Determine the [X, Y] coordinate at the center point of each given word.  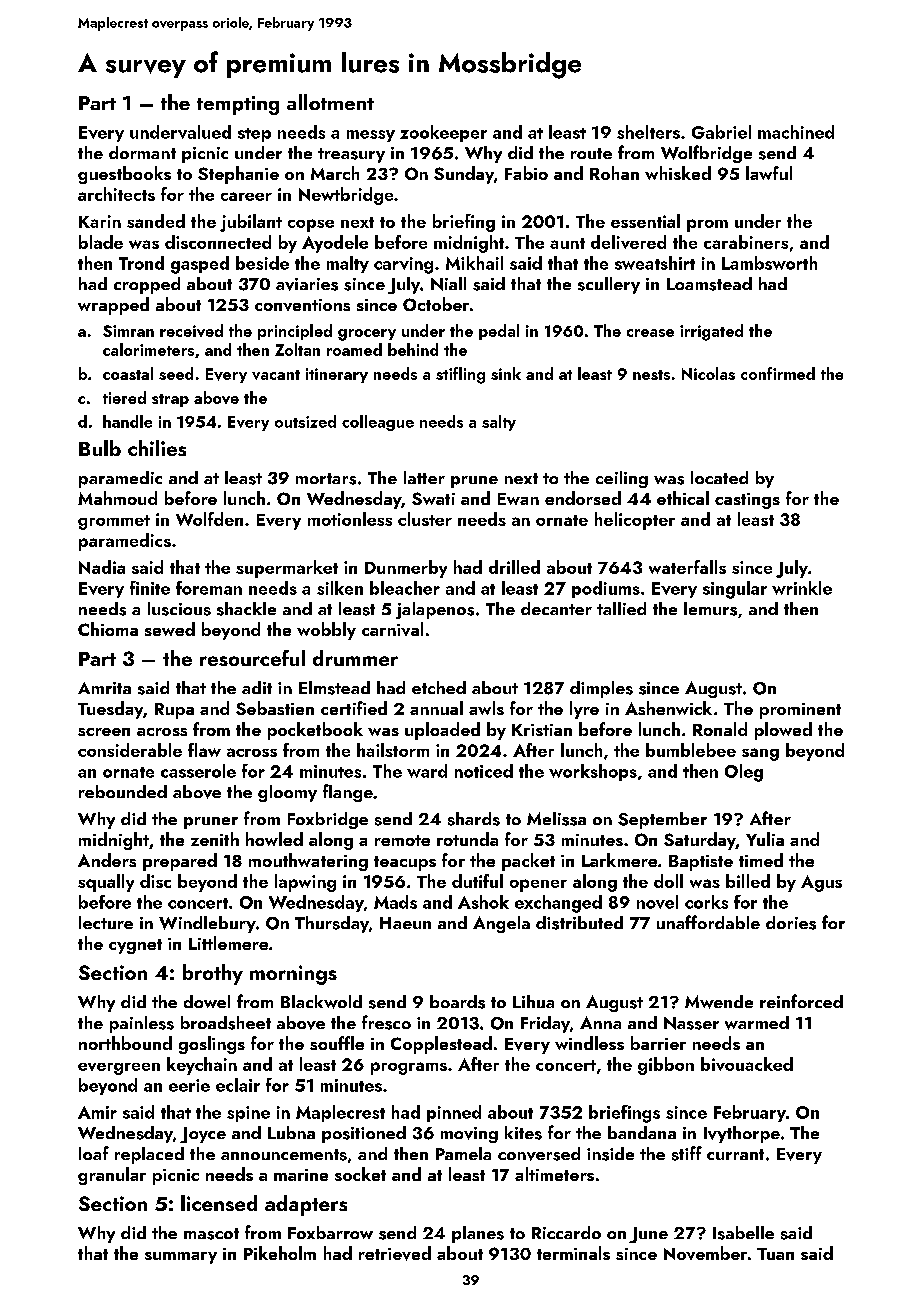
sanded [156, 221]
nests [651, 375]
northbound [125, 1043]
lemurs [710, 609]
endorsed [583, 498]
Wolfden [209, 519]
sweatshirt [655, 263]
